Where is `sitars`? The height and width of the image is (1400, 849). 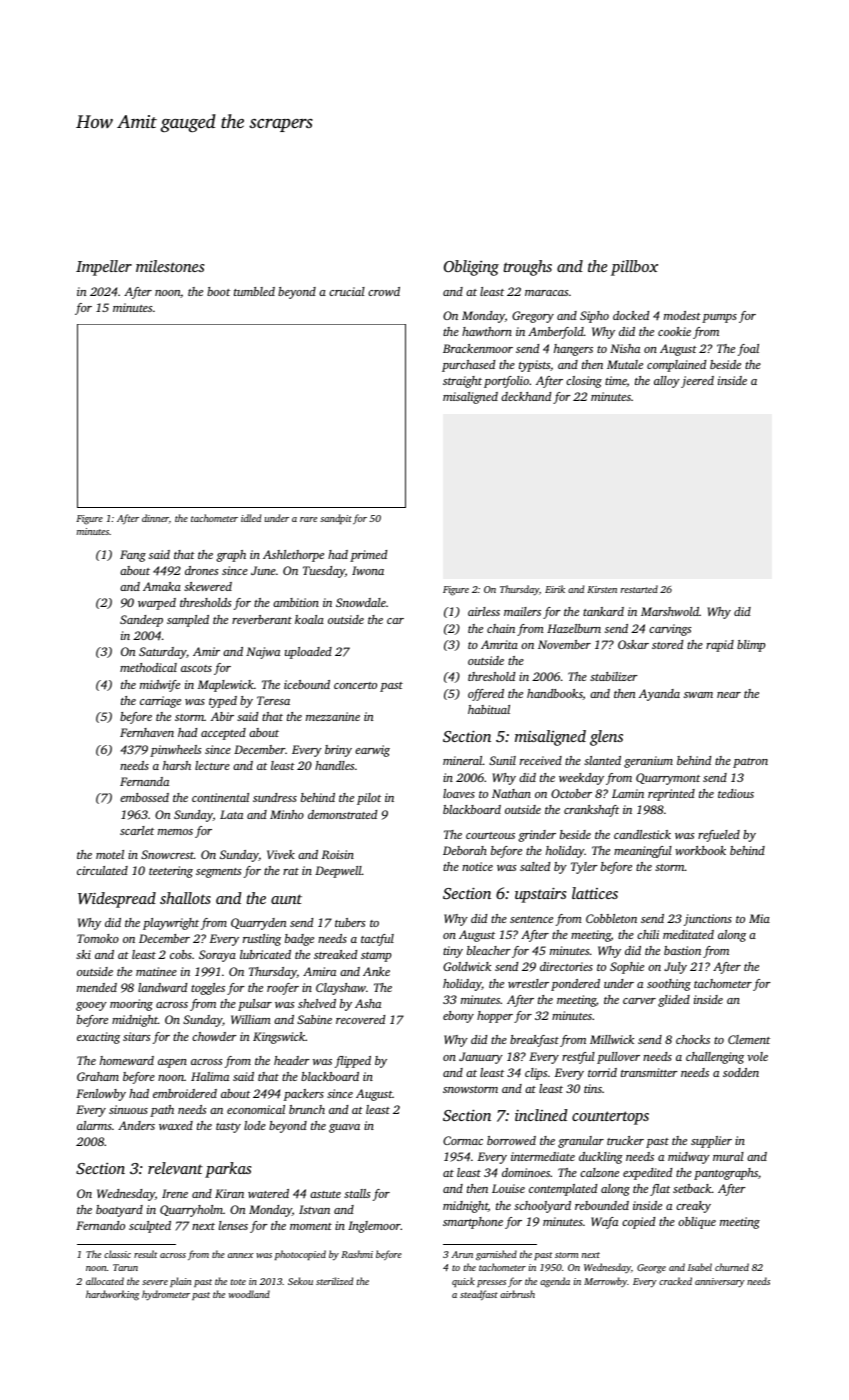 sitars is located at coordinates (136, 1036).
